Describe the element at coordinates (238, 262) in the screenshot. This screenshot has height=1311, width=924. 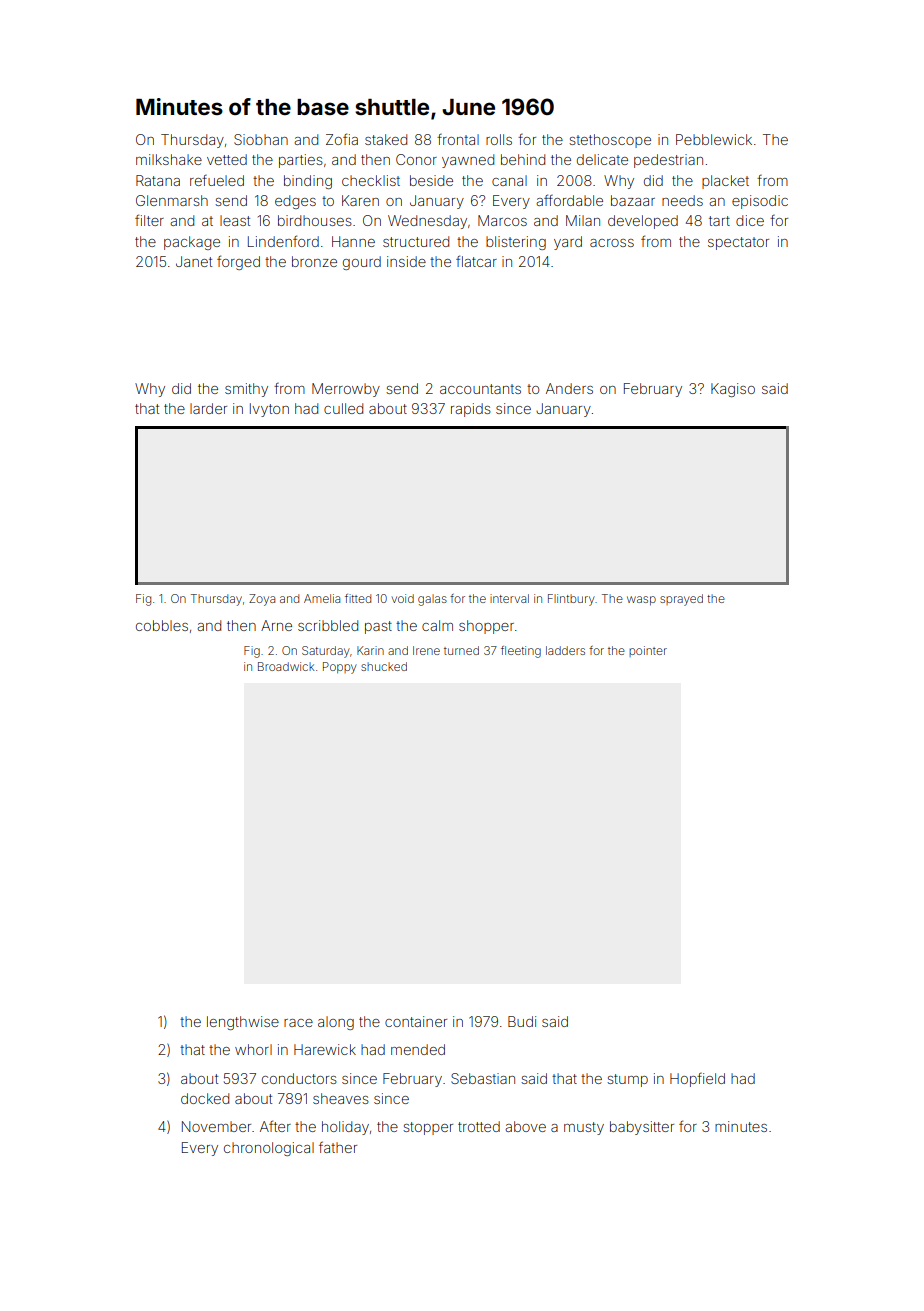
I see `forged` at that location.
